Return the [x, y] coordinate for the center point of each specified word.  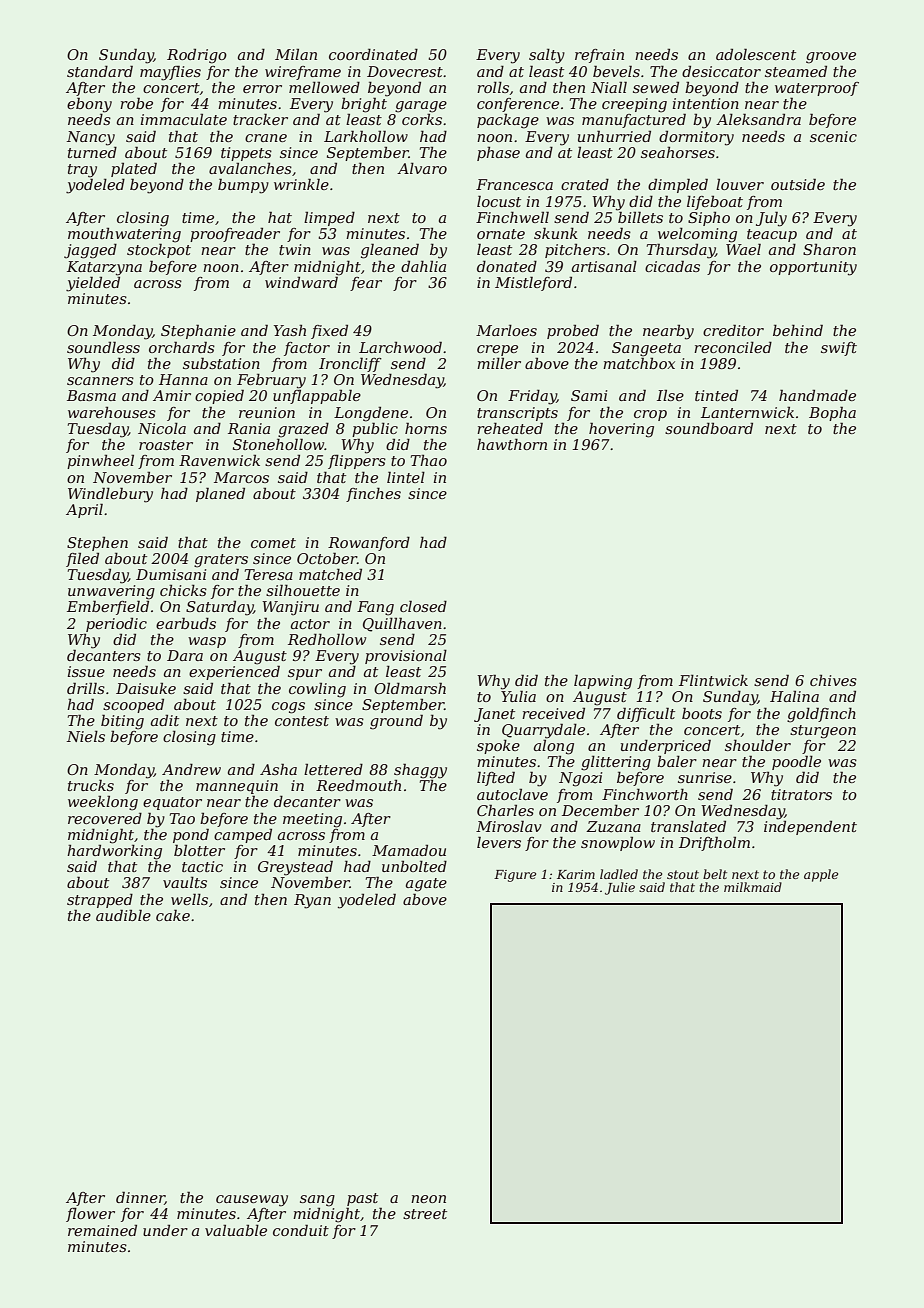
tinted [716, 395]
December [600, 810]
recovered [105, 818]
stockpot [159, 250]
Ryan [312, 901]
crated [585, 184]
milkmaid [753, 887]
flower [90, 1214]
